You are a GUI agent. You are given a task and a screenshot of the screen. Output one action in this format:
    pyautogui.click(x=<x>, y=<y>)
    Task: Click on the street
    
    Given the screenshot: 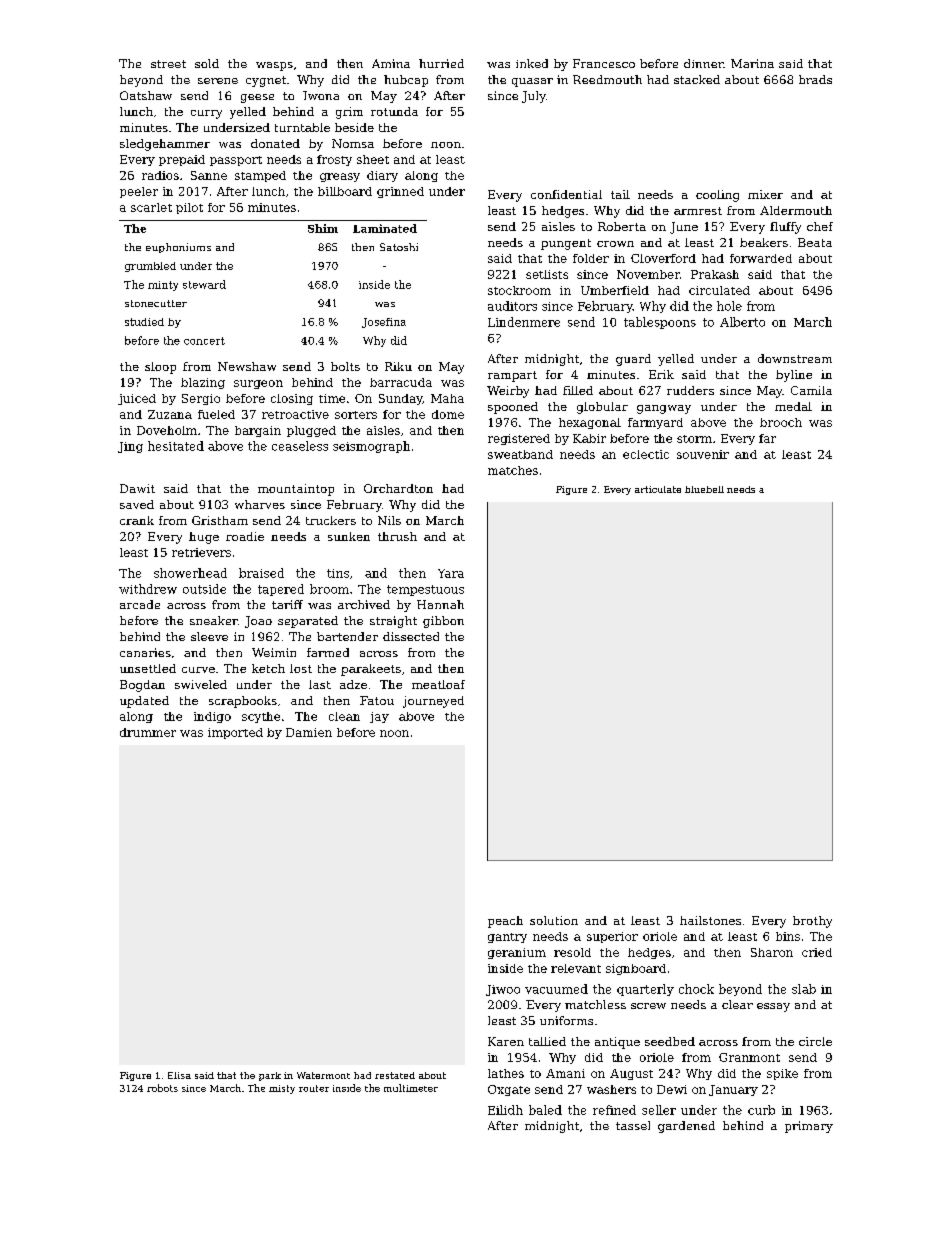 What is the action you would take?
    pyautogui.click(x=168, y=64)
